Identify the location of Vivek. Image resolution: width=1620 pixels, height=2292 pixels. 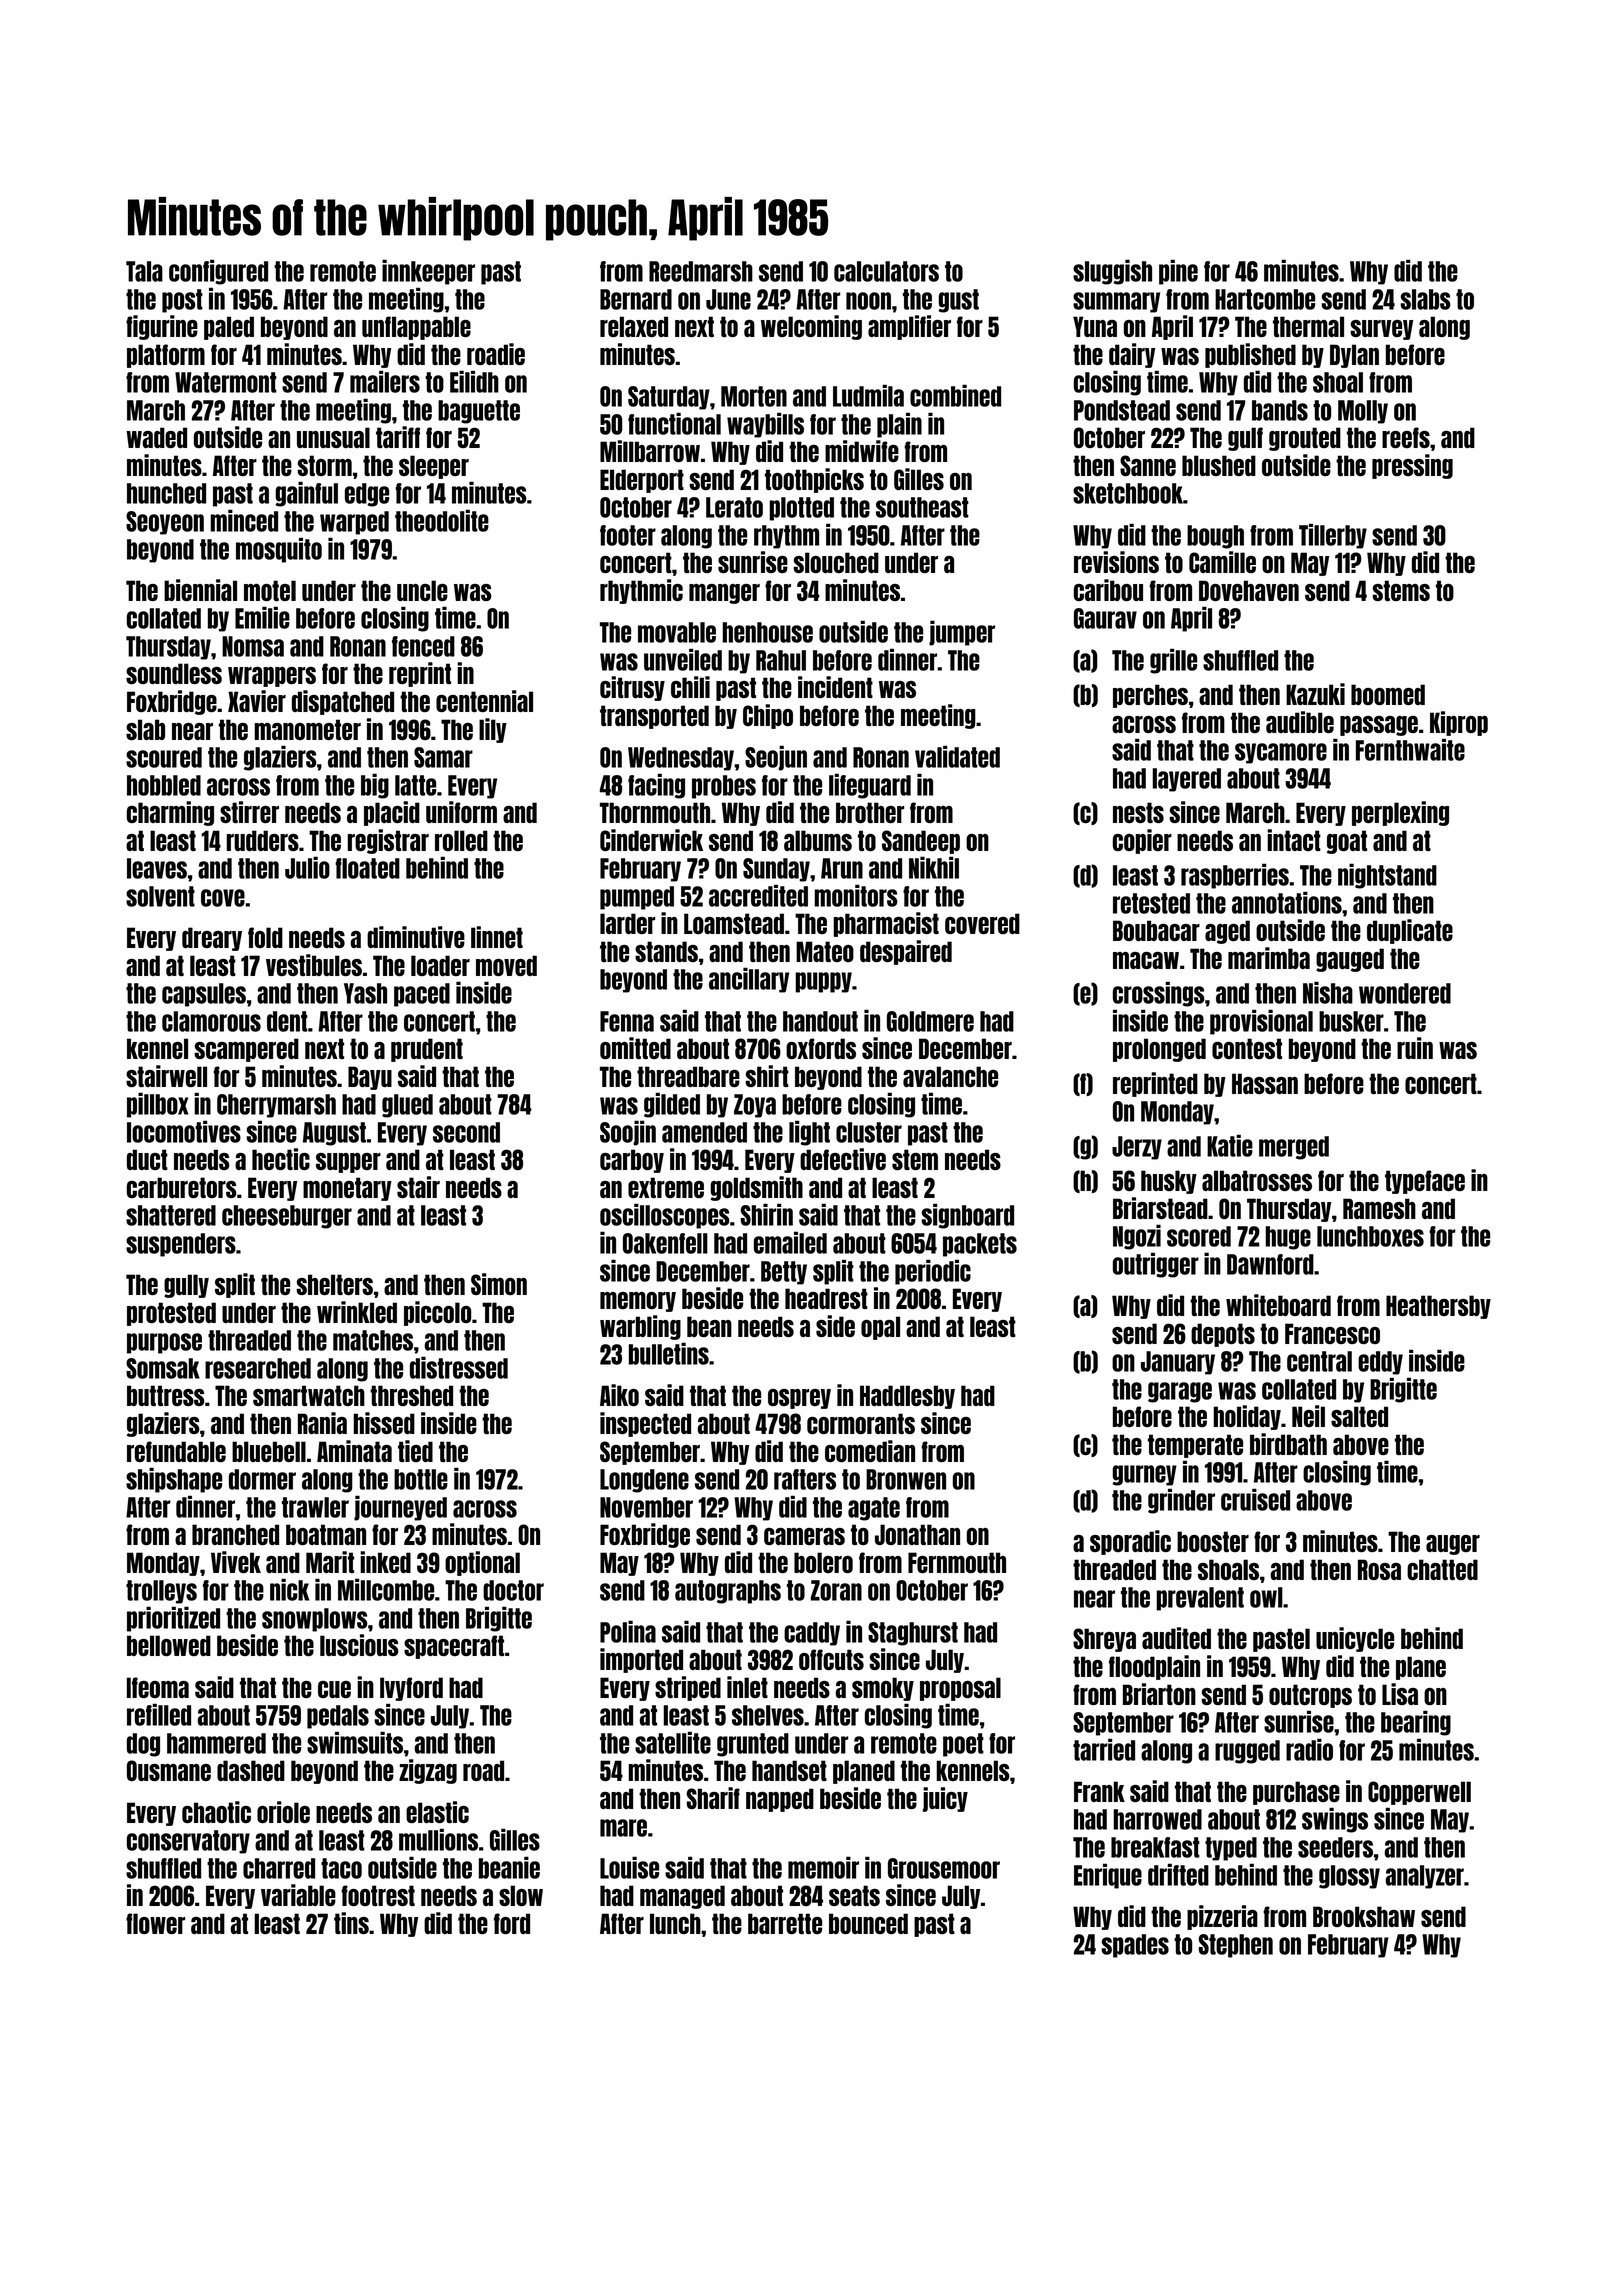
(236, 1562).
